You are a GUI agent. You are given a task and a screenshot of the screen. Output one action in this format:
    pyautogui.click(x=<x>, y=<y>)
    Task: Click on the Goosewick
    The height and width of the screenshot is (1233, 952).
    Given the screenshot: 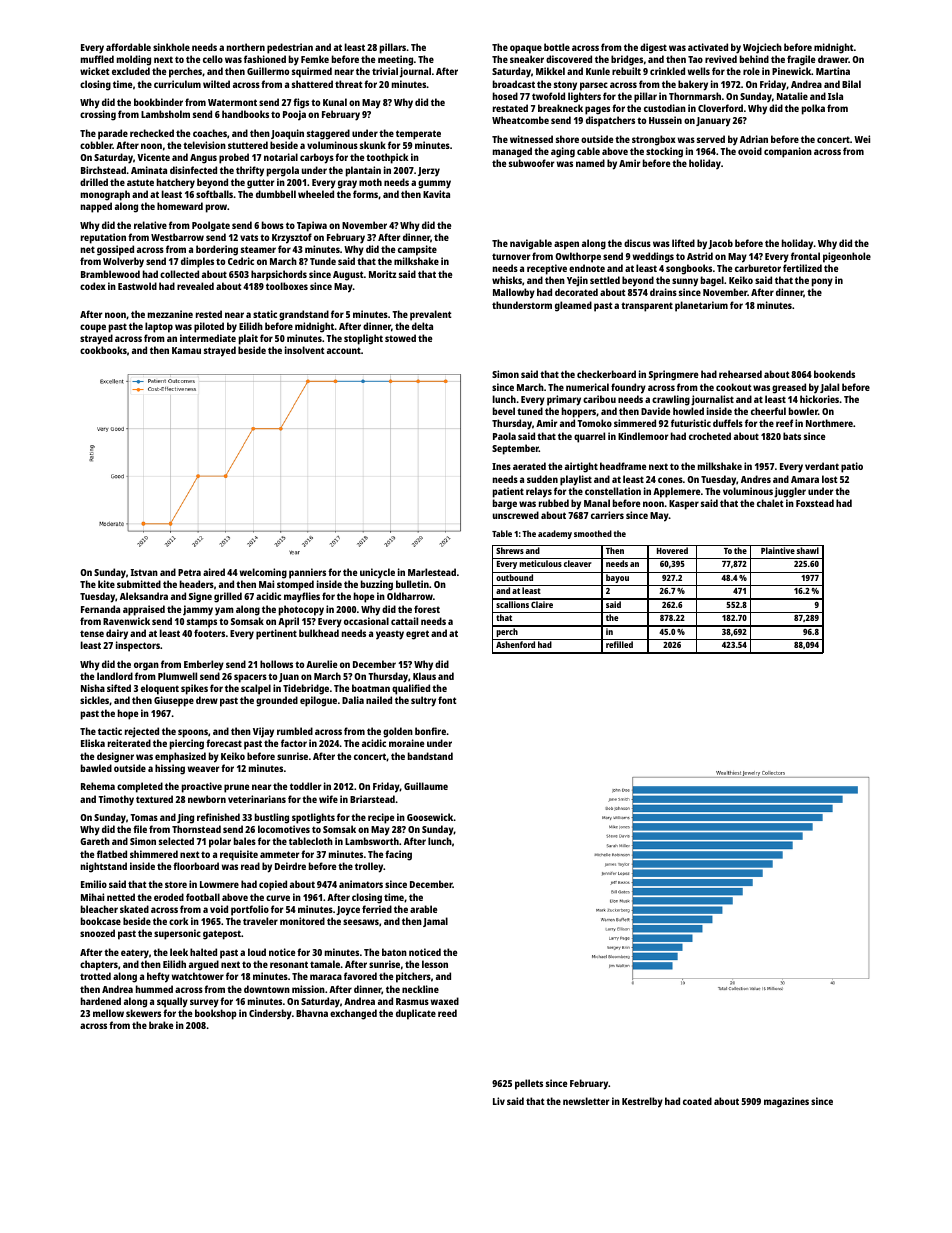 What is the action you would take?
    pyautogui.click(x=430, y=817)
